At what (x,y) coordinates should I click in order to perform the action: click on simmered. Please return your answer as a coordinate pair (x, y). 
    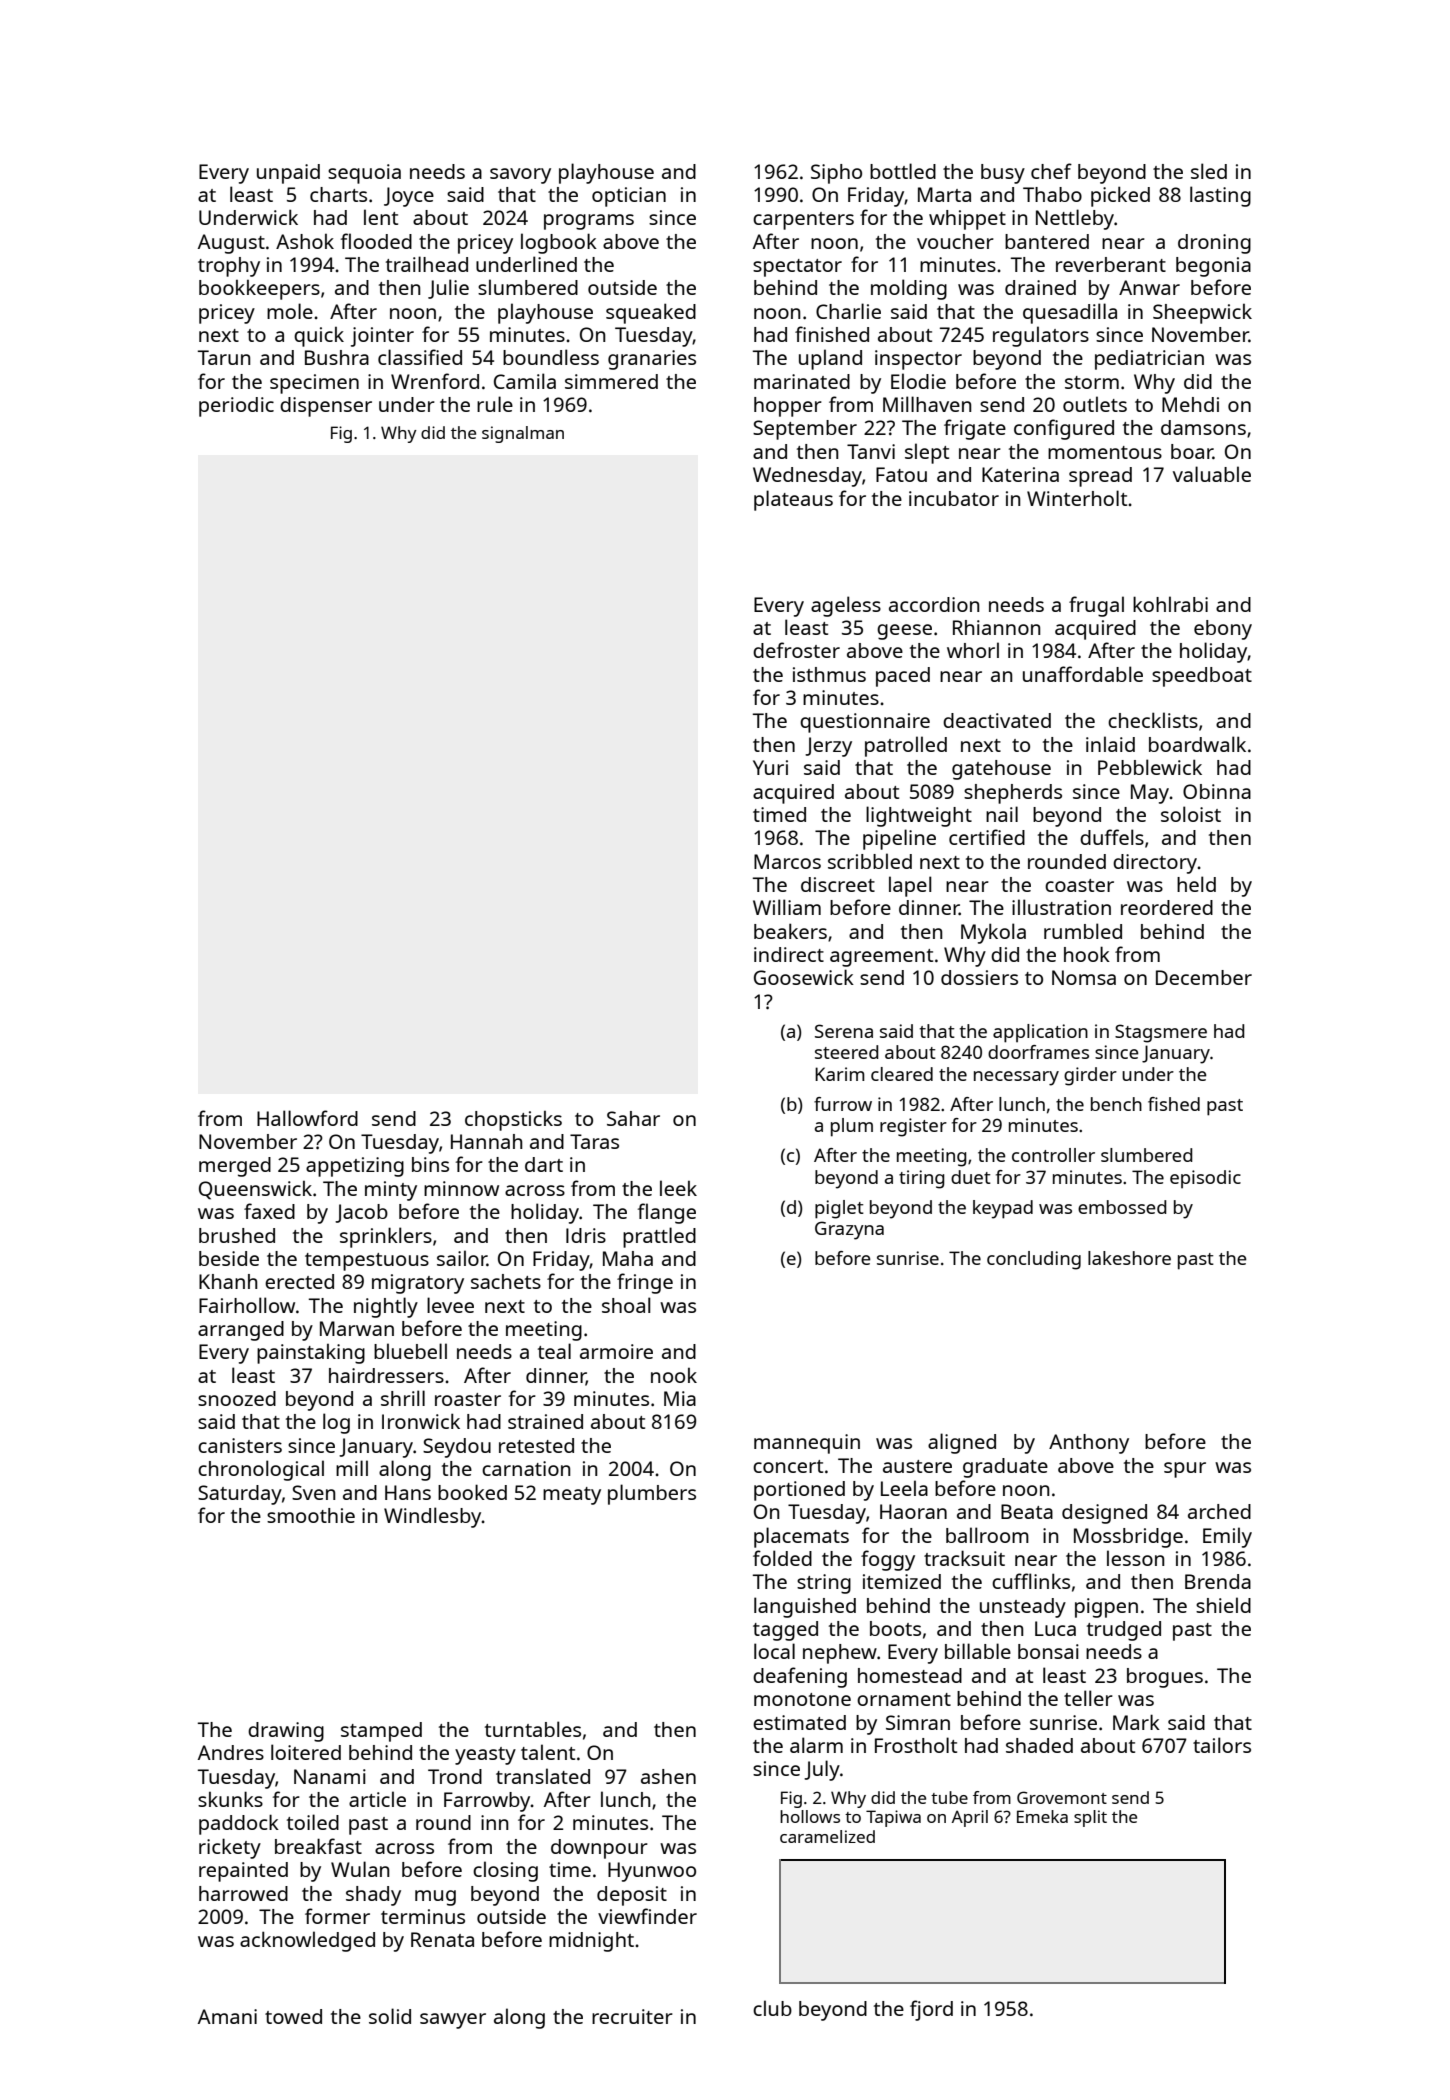
    Looking at the image, I should click on (611, 381).
